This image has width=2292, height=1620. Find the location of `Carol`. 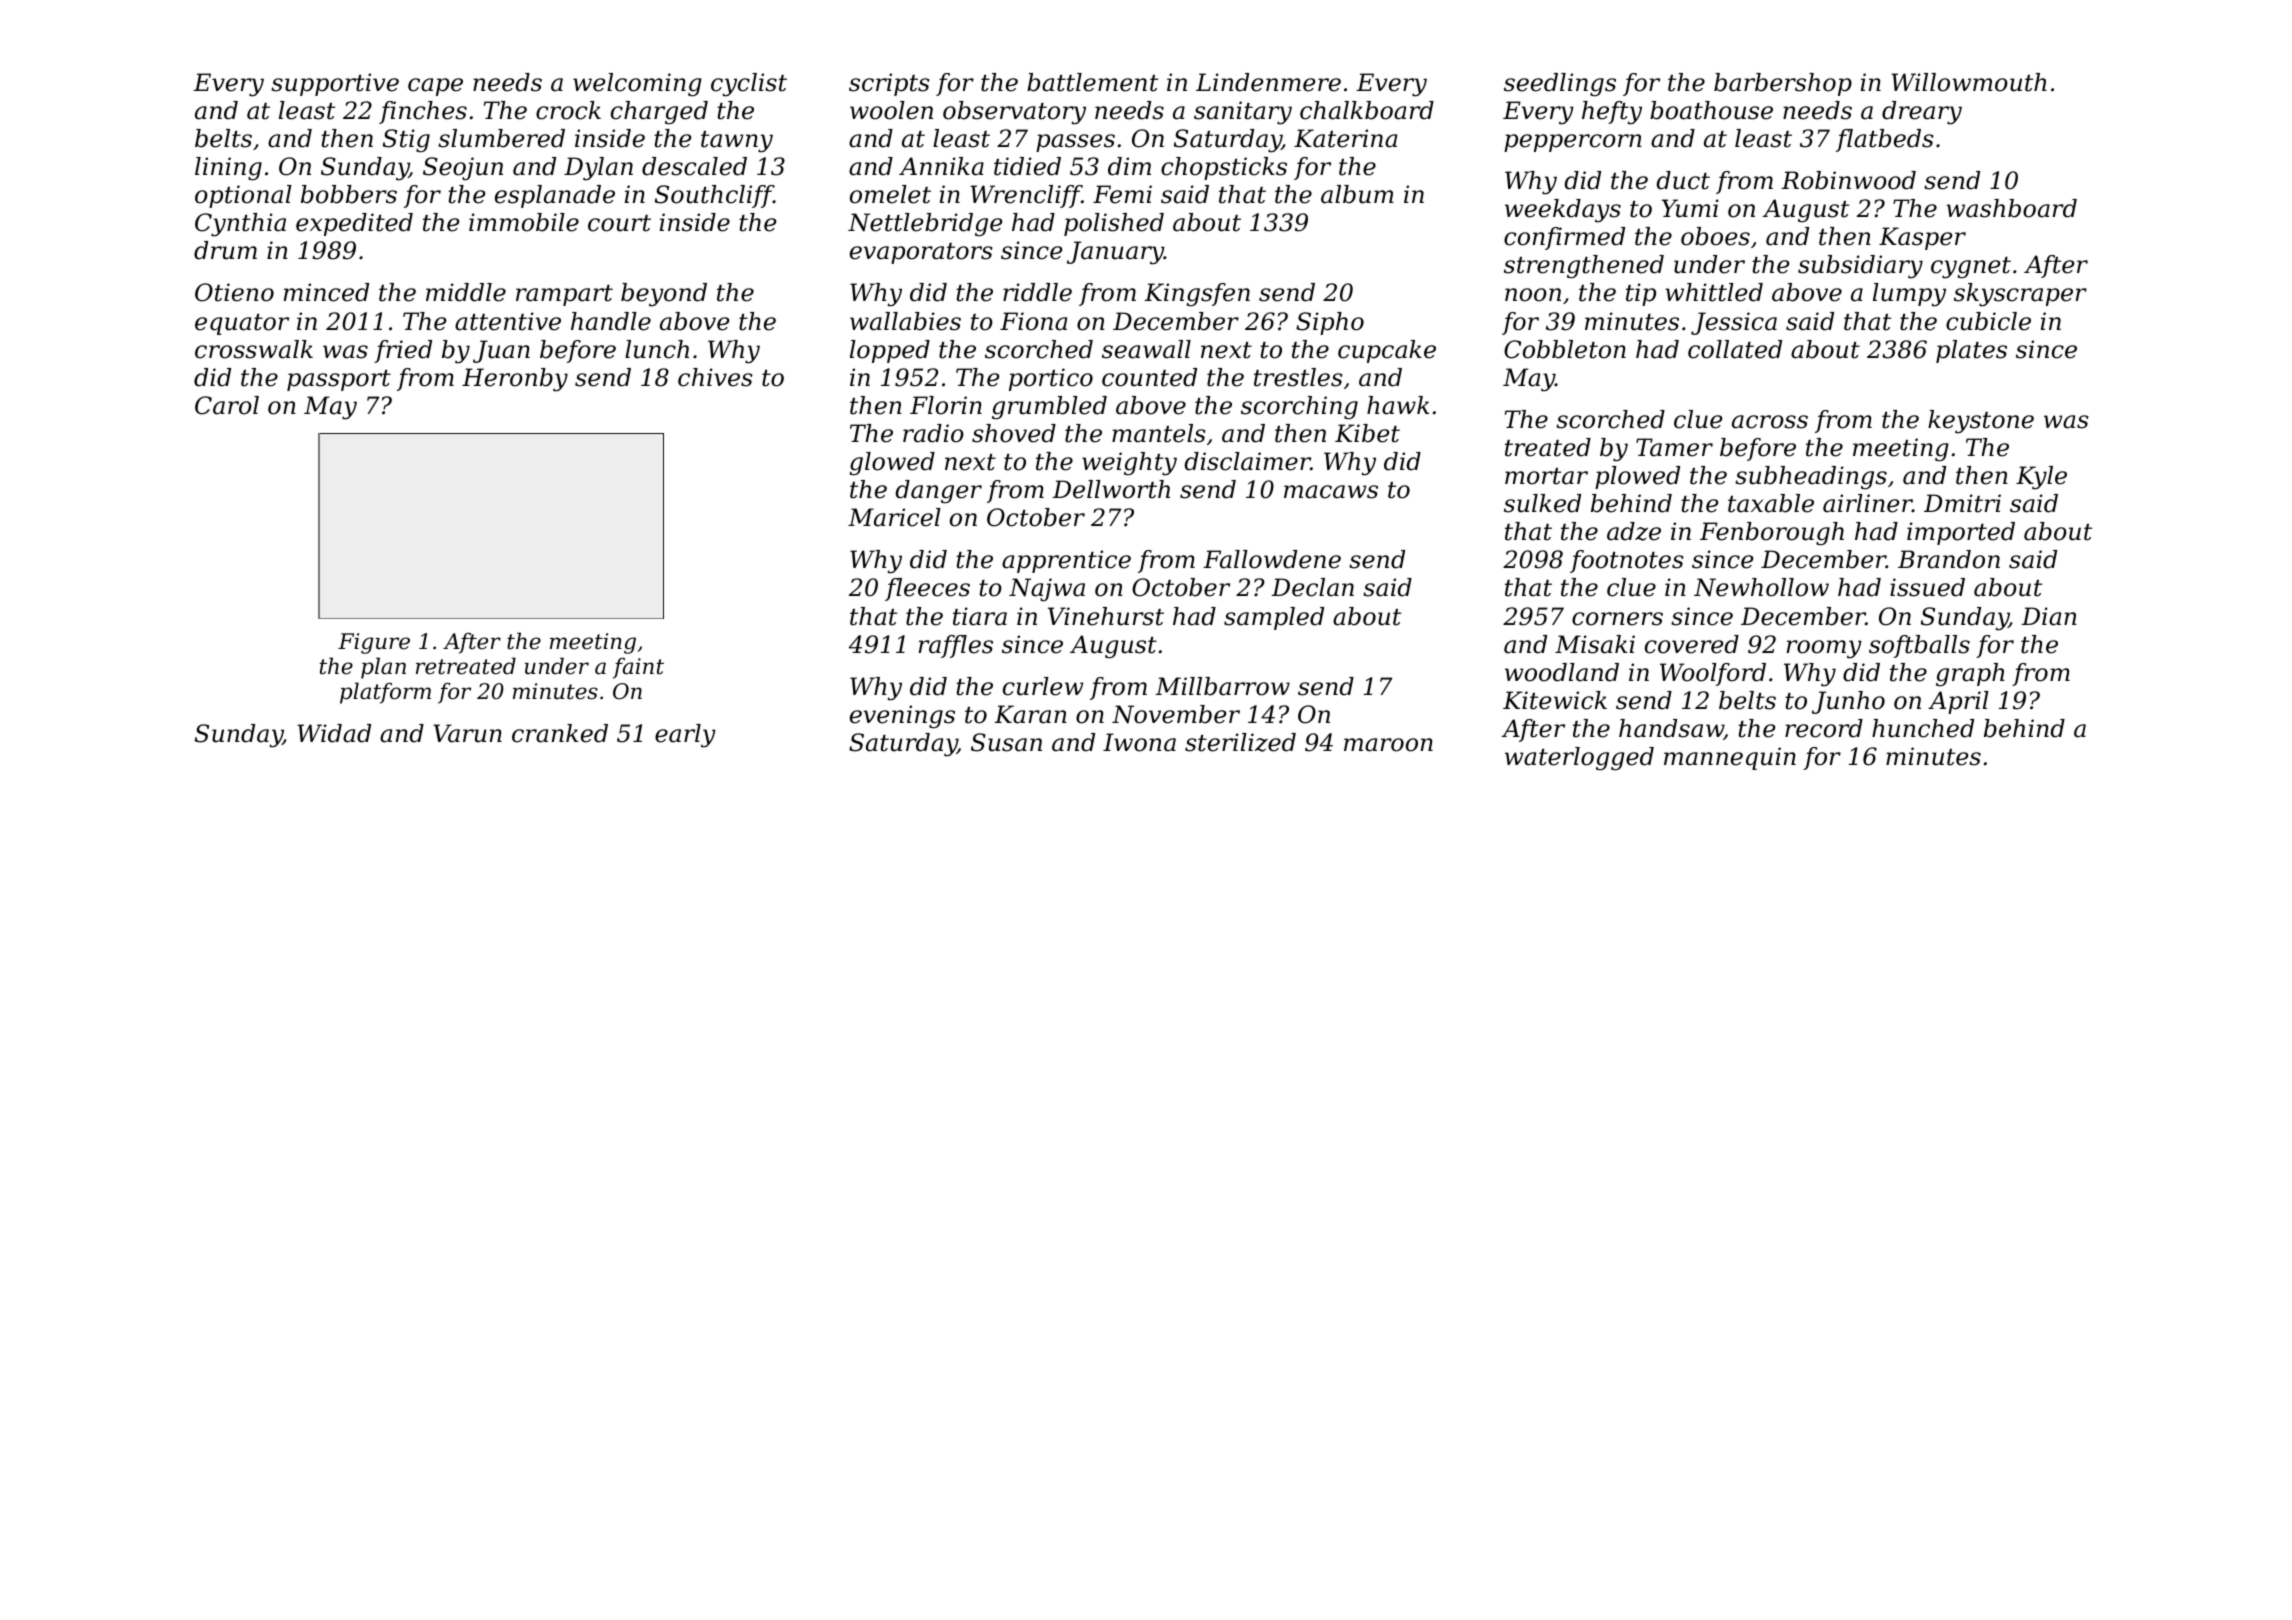

Carol is located at coordinates (227, 405).
